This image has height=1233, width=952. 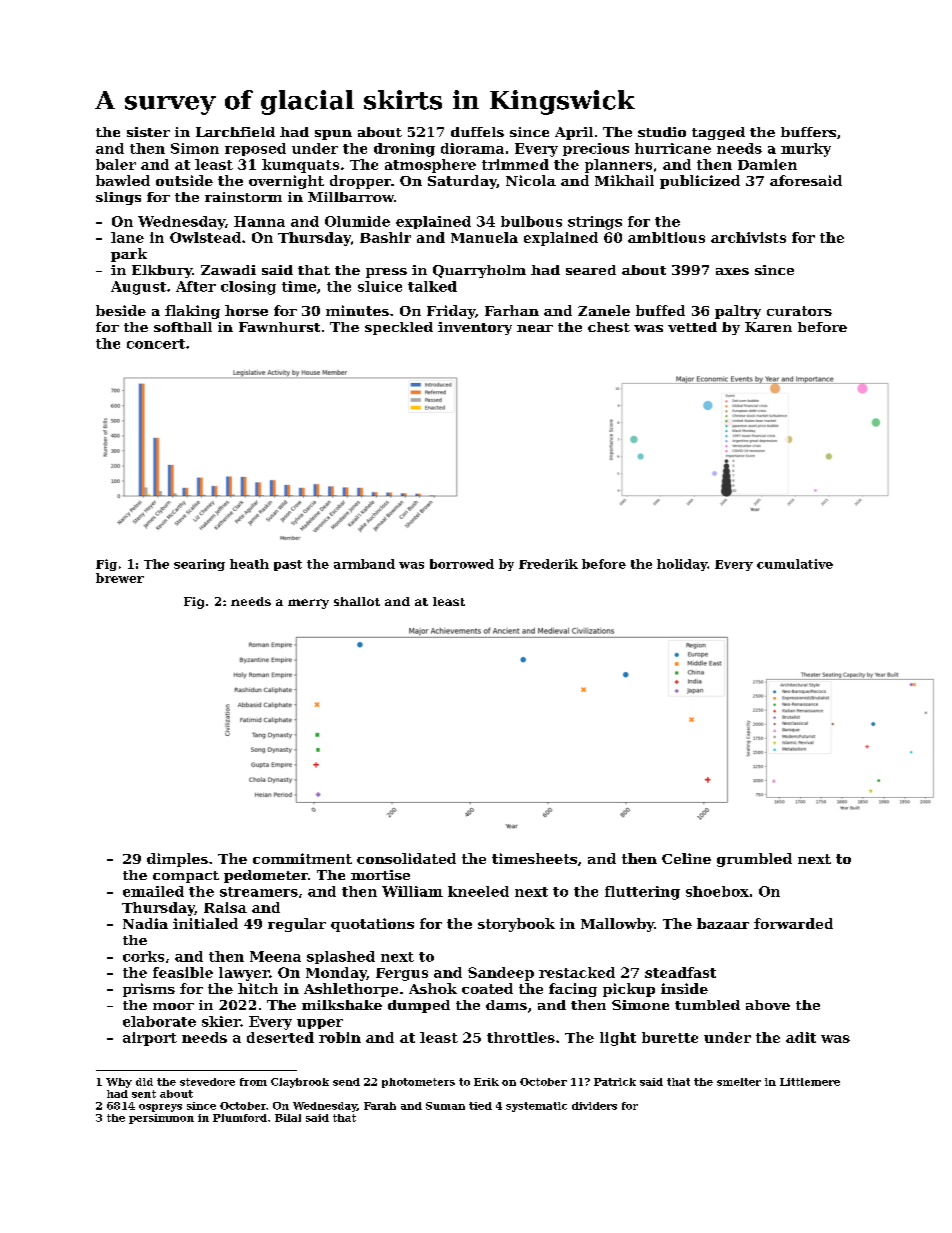 I want to click on Why, so click(x=119, y=1083).
